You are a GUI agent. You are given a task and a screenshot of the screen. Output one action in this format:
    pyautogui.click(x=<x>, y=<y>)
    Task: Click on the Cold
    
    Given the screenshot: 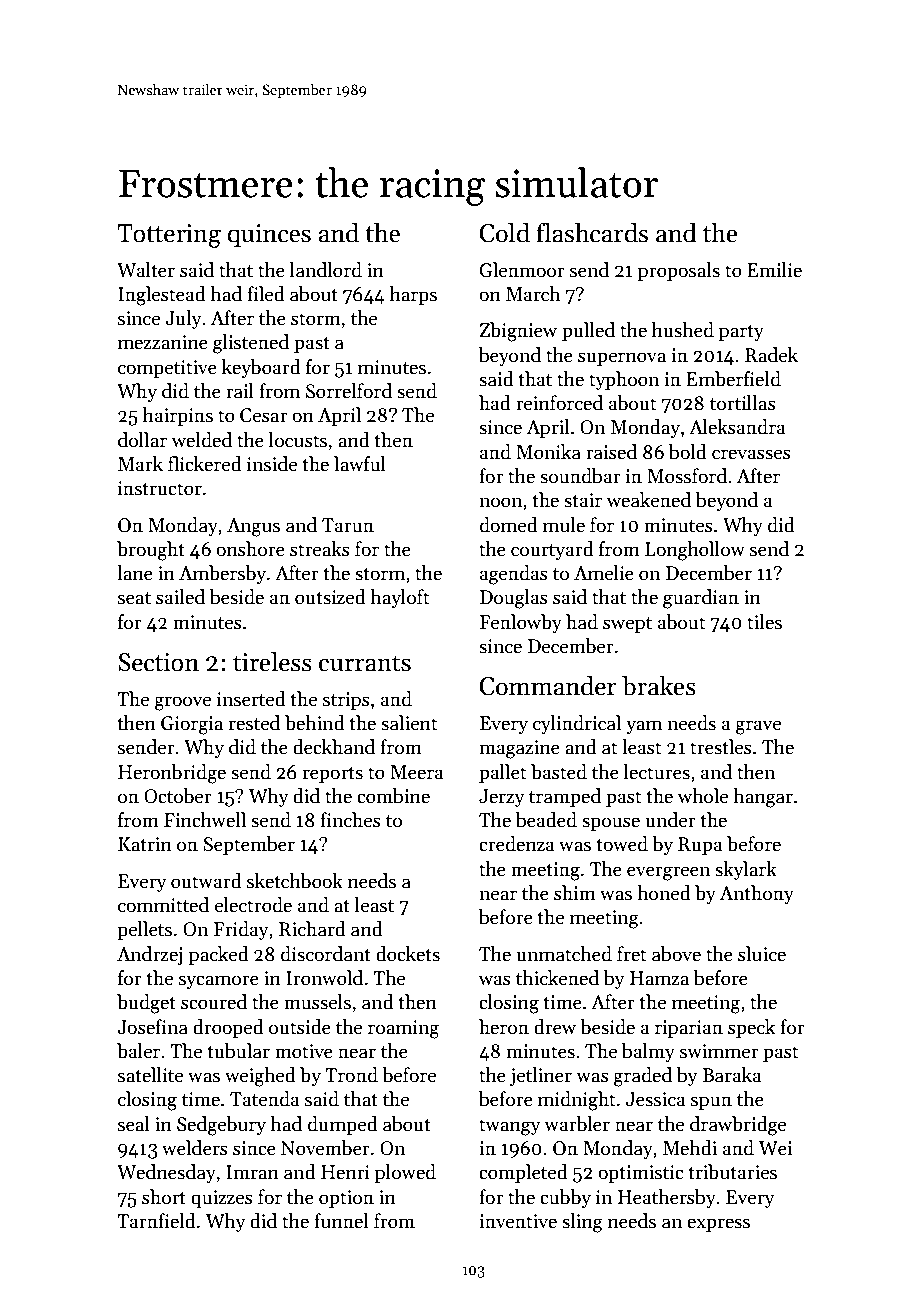 What is the action you would take?
    pyautogui.click(x=504, y=233)
